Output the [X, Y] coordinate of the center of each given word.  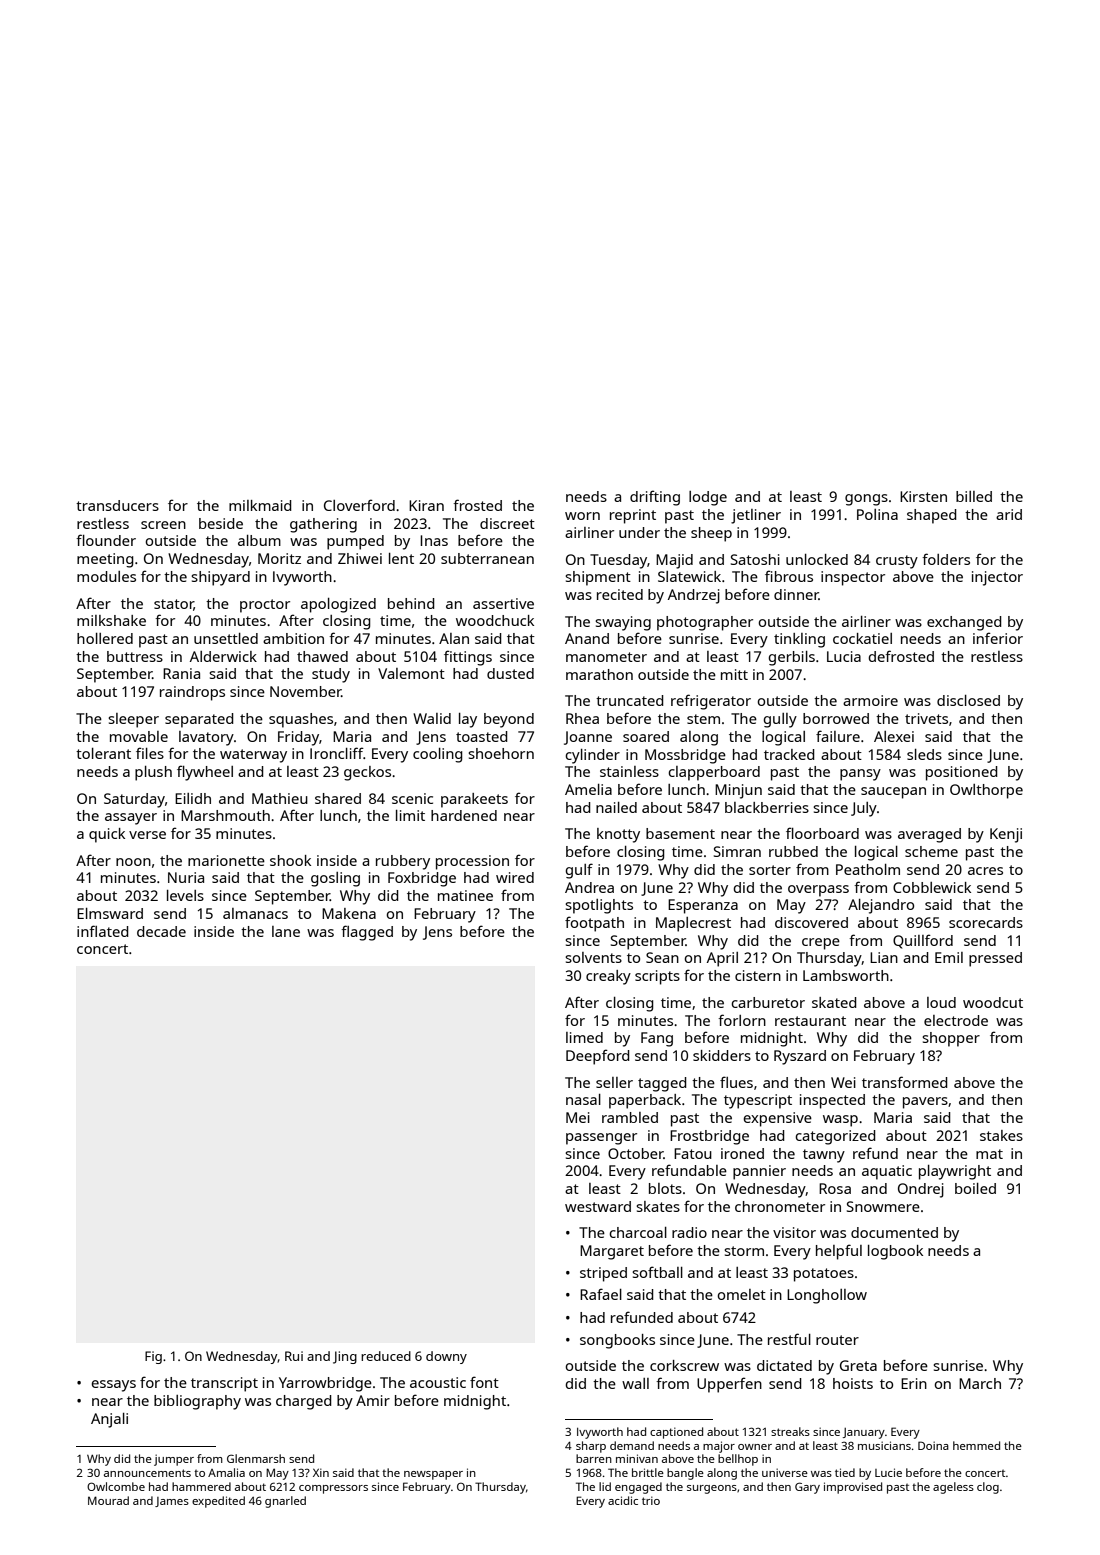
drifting [655, 498]
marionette [226, 860]
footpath [594, 924]
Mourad [108, 1500]
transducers [117, 505]
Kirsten [923, 496]
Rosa [835, 1188]
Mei [578, 1117]
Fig [153, 1357]
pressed [995, 959]
